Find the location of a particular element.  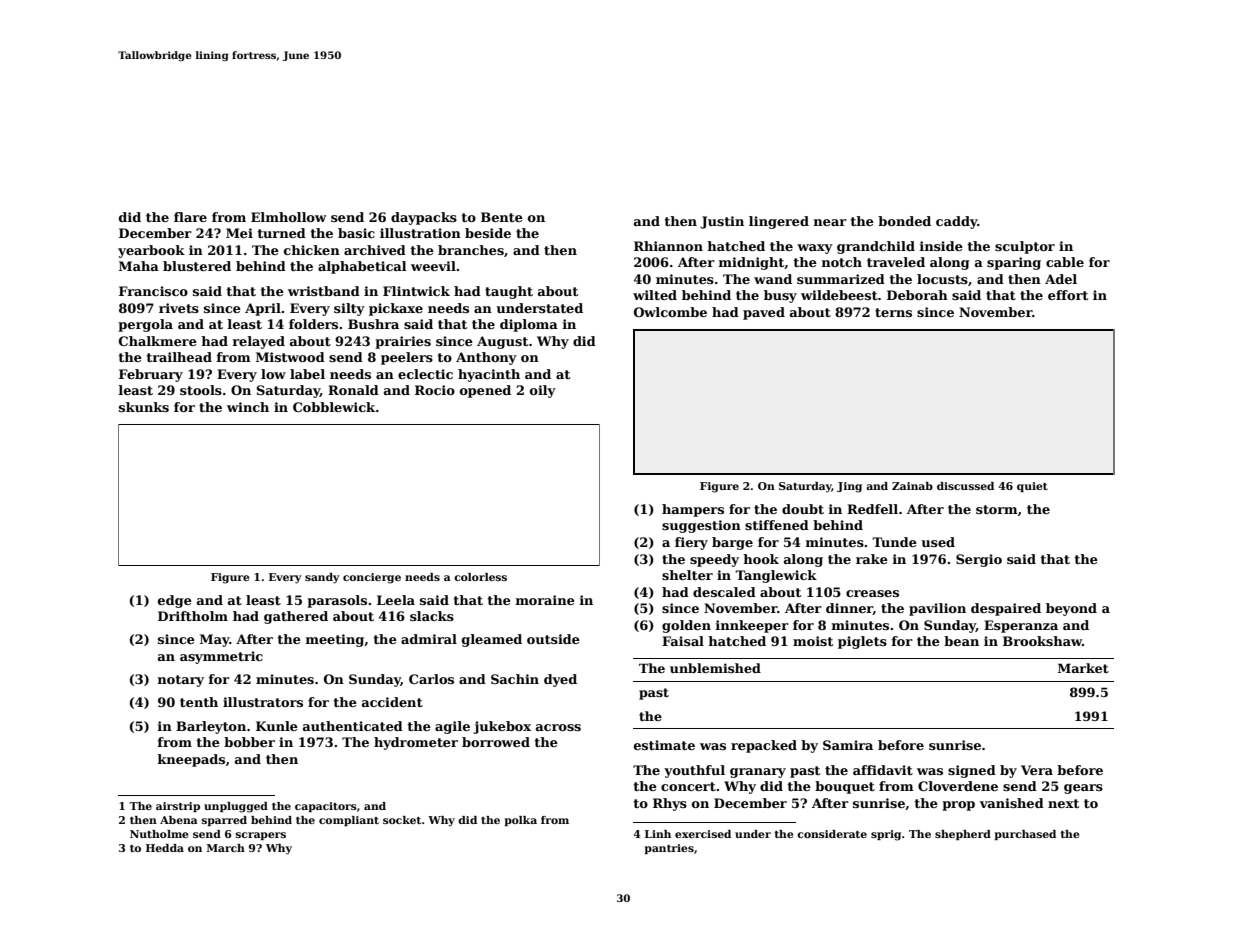

busy is located at coordinates (780, 296).
